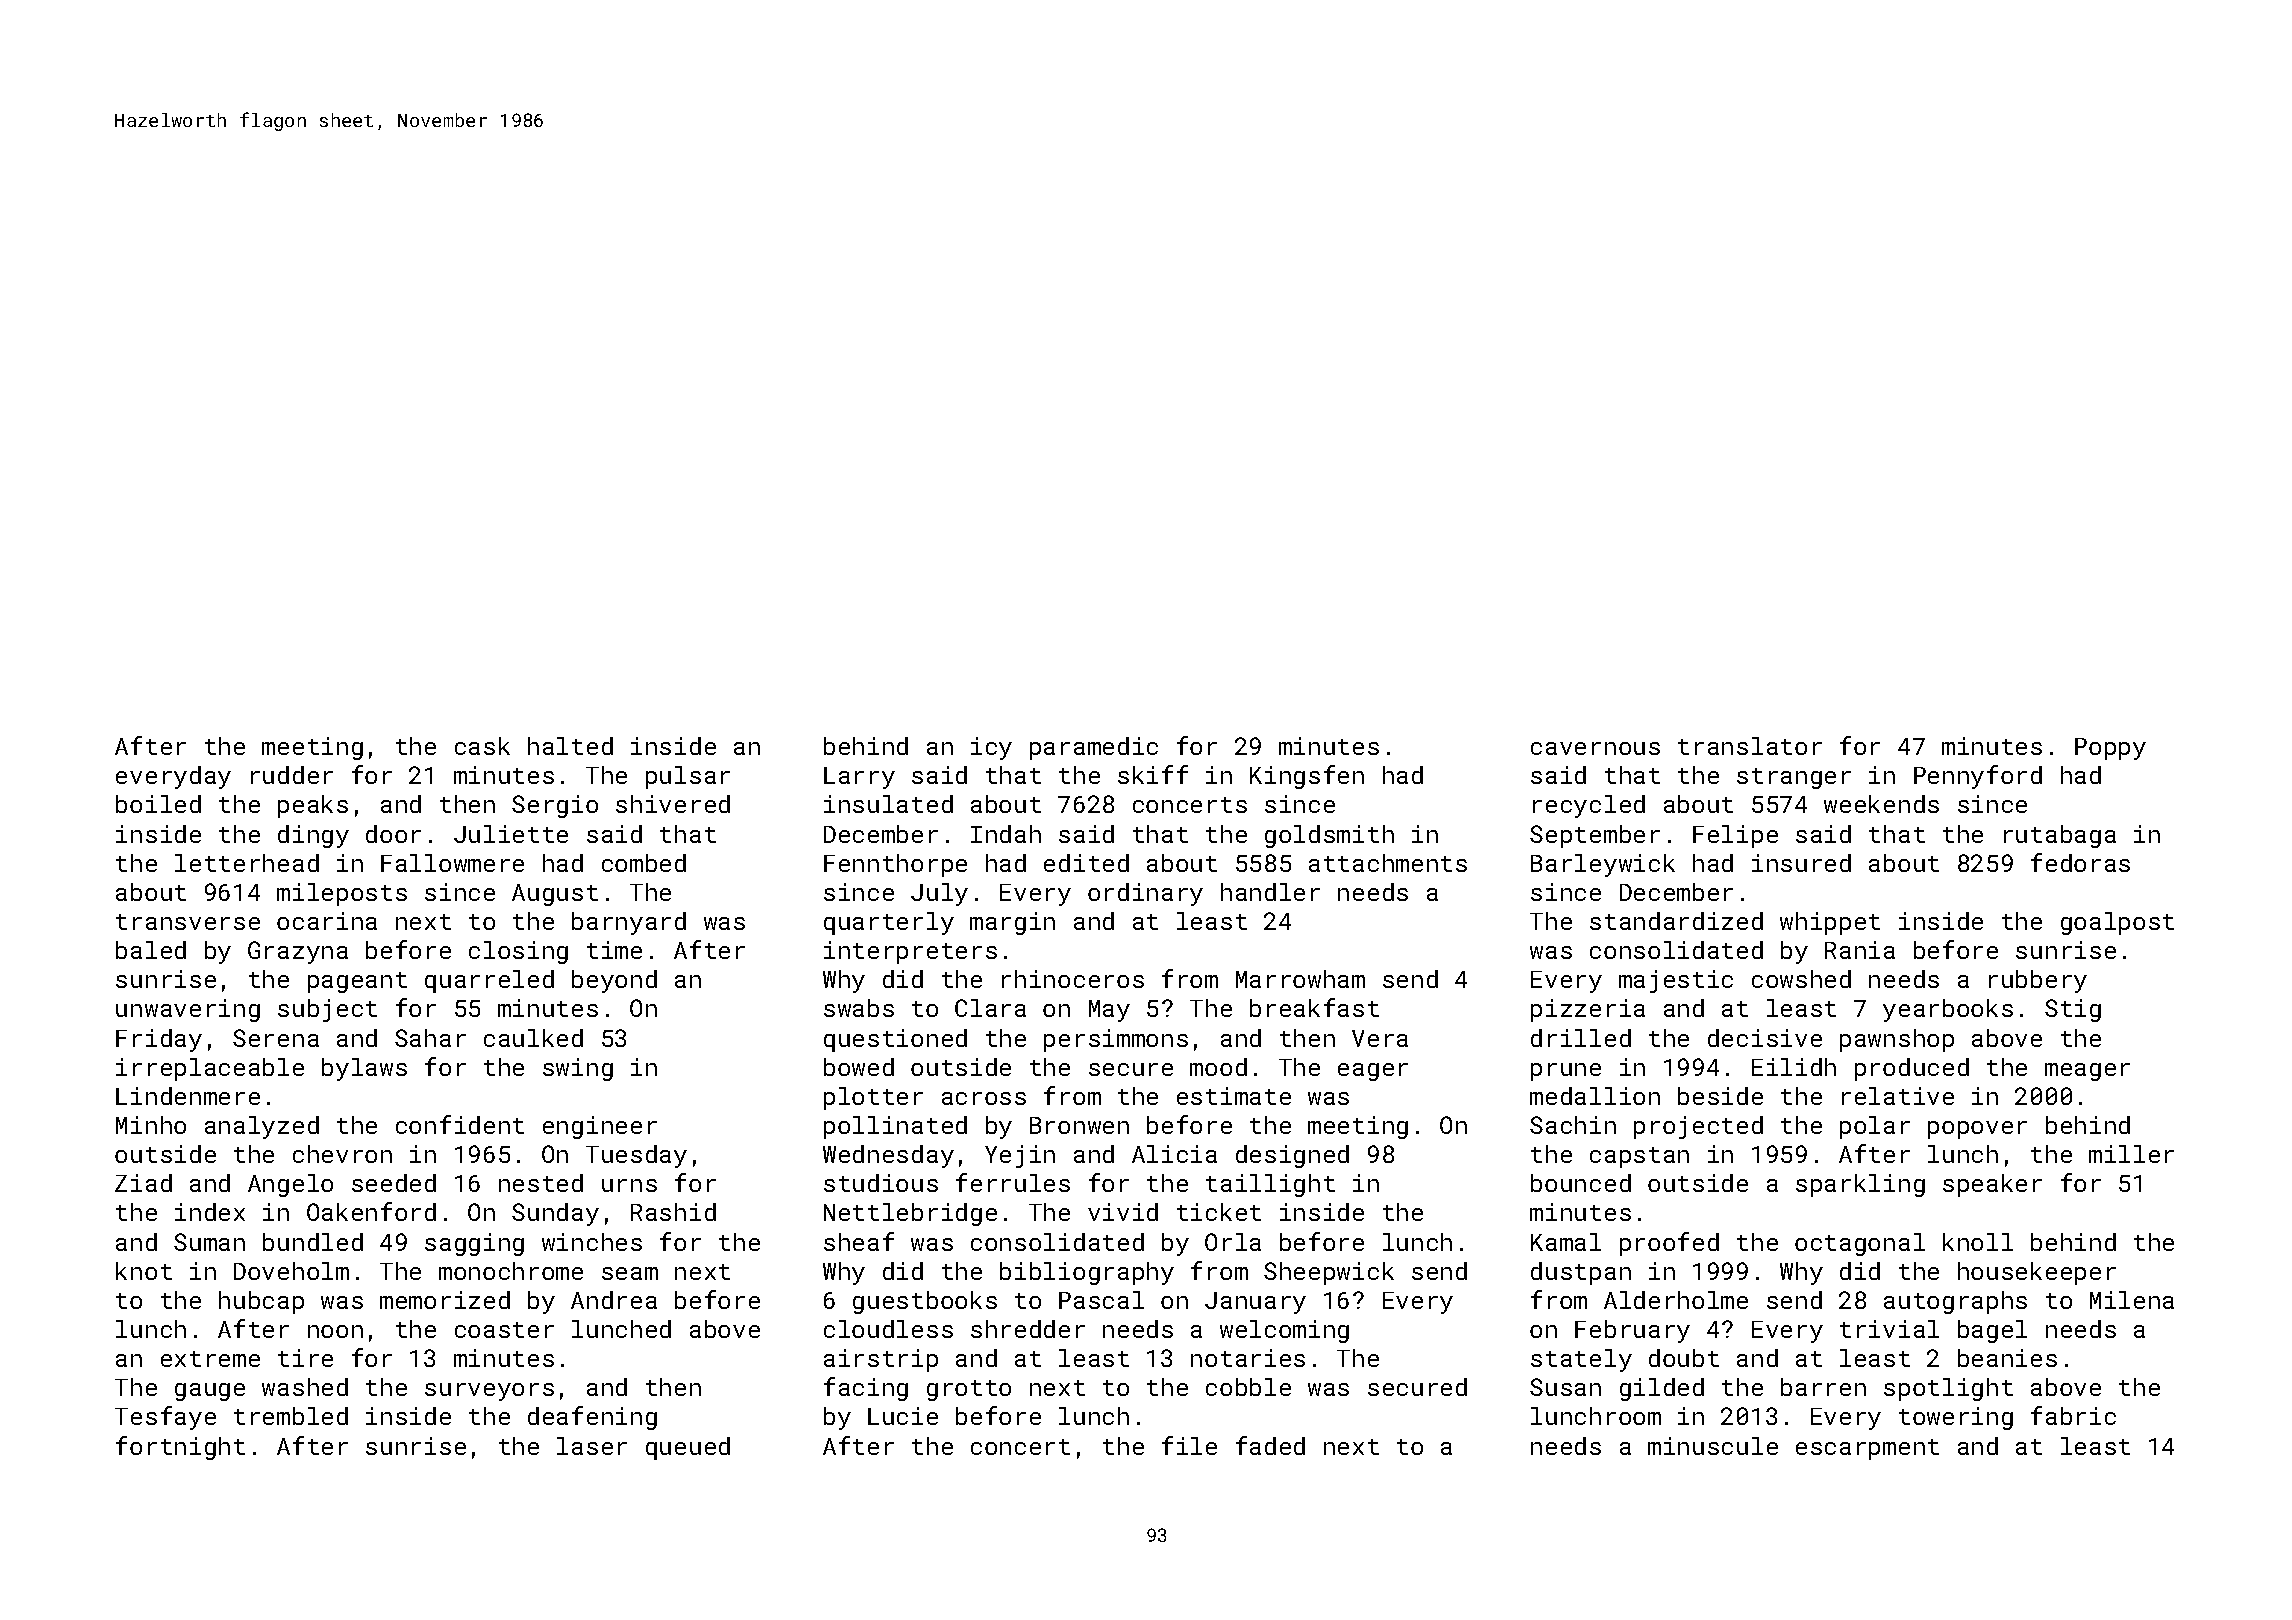 The width and height of the screenshot is (2292, 1620). What do you see at coordinates (1750, 746) in the screenshot?
I see `translator` at bounding box center [1750, 746].
